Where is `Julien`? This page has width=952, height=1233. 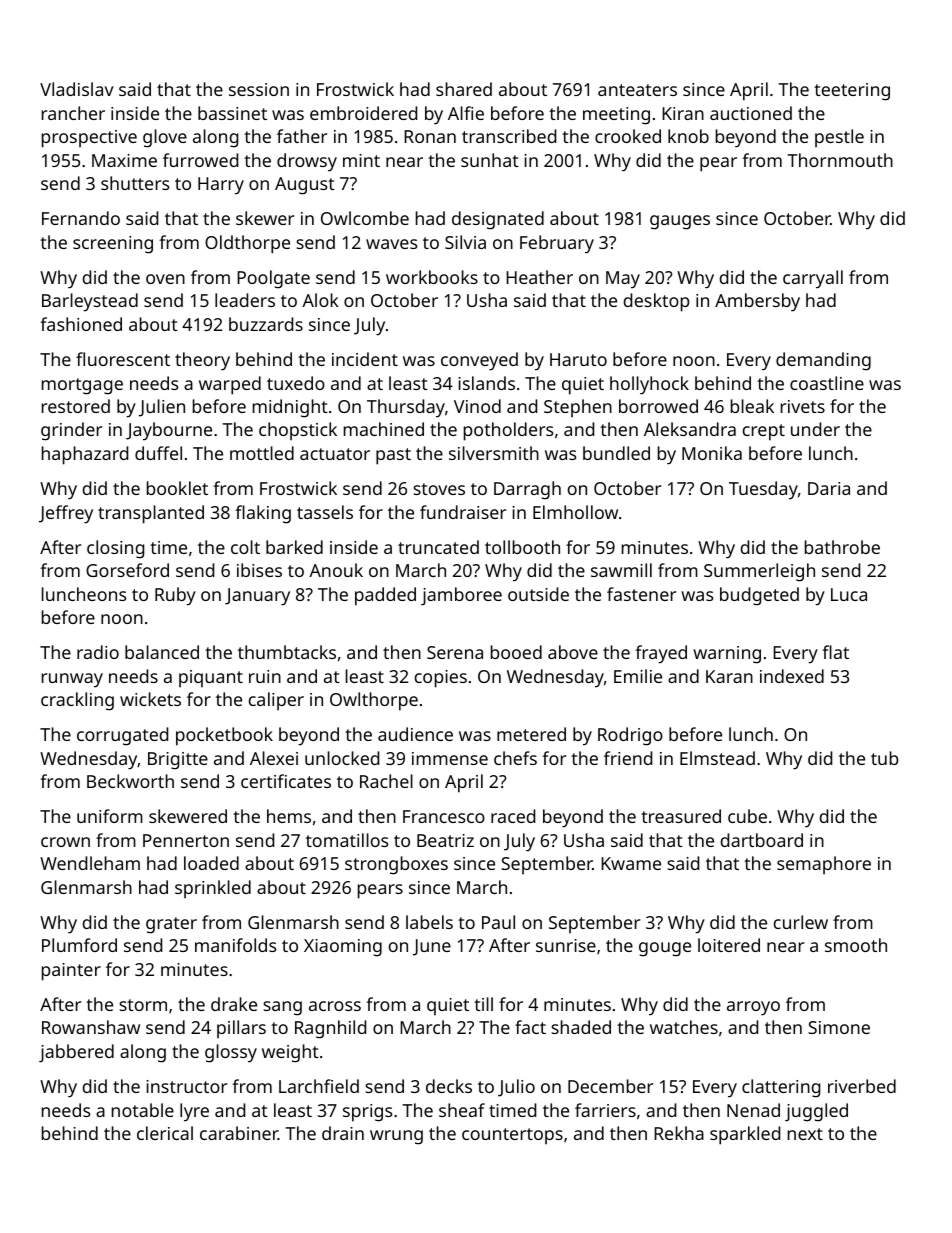 Julien is located at coordinates (162, 408).
